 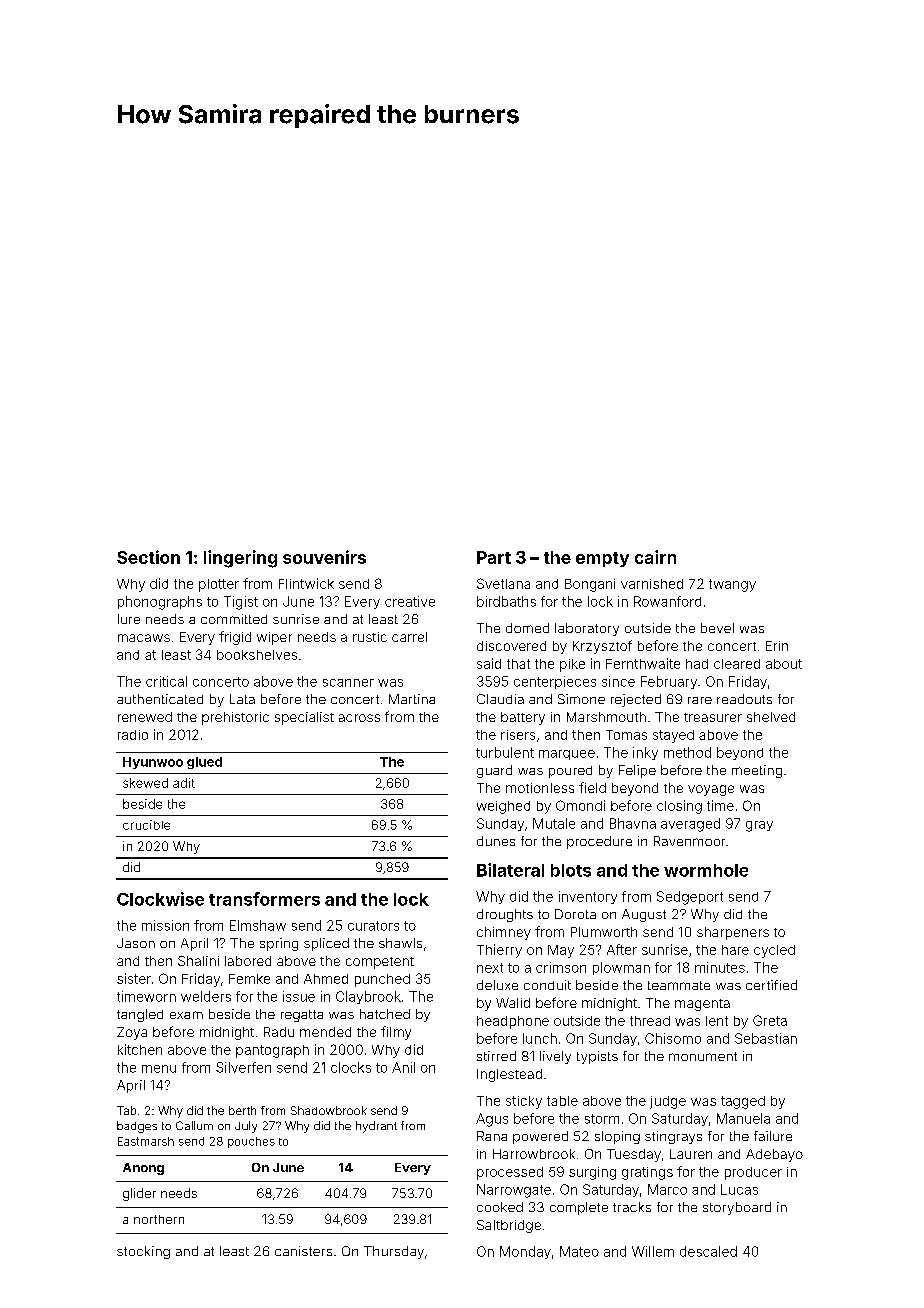 I want to click on phonographs, so click(x=160, y=603).
